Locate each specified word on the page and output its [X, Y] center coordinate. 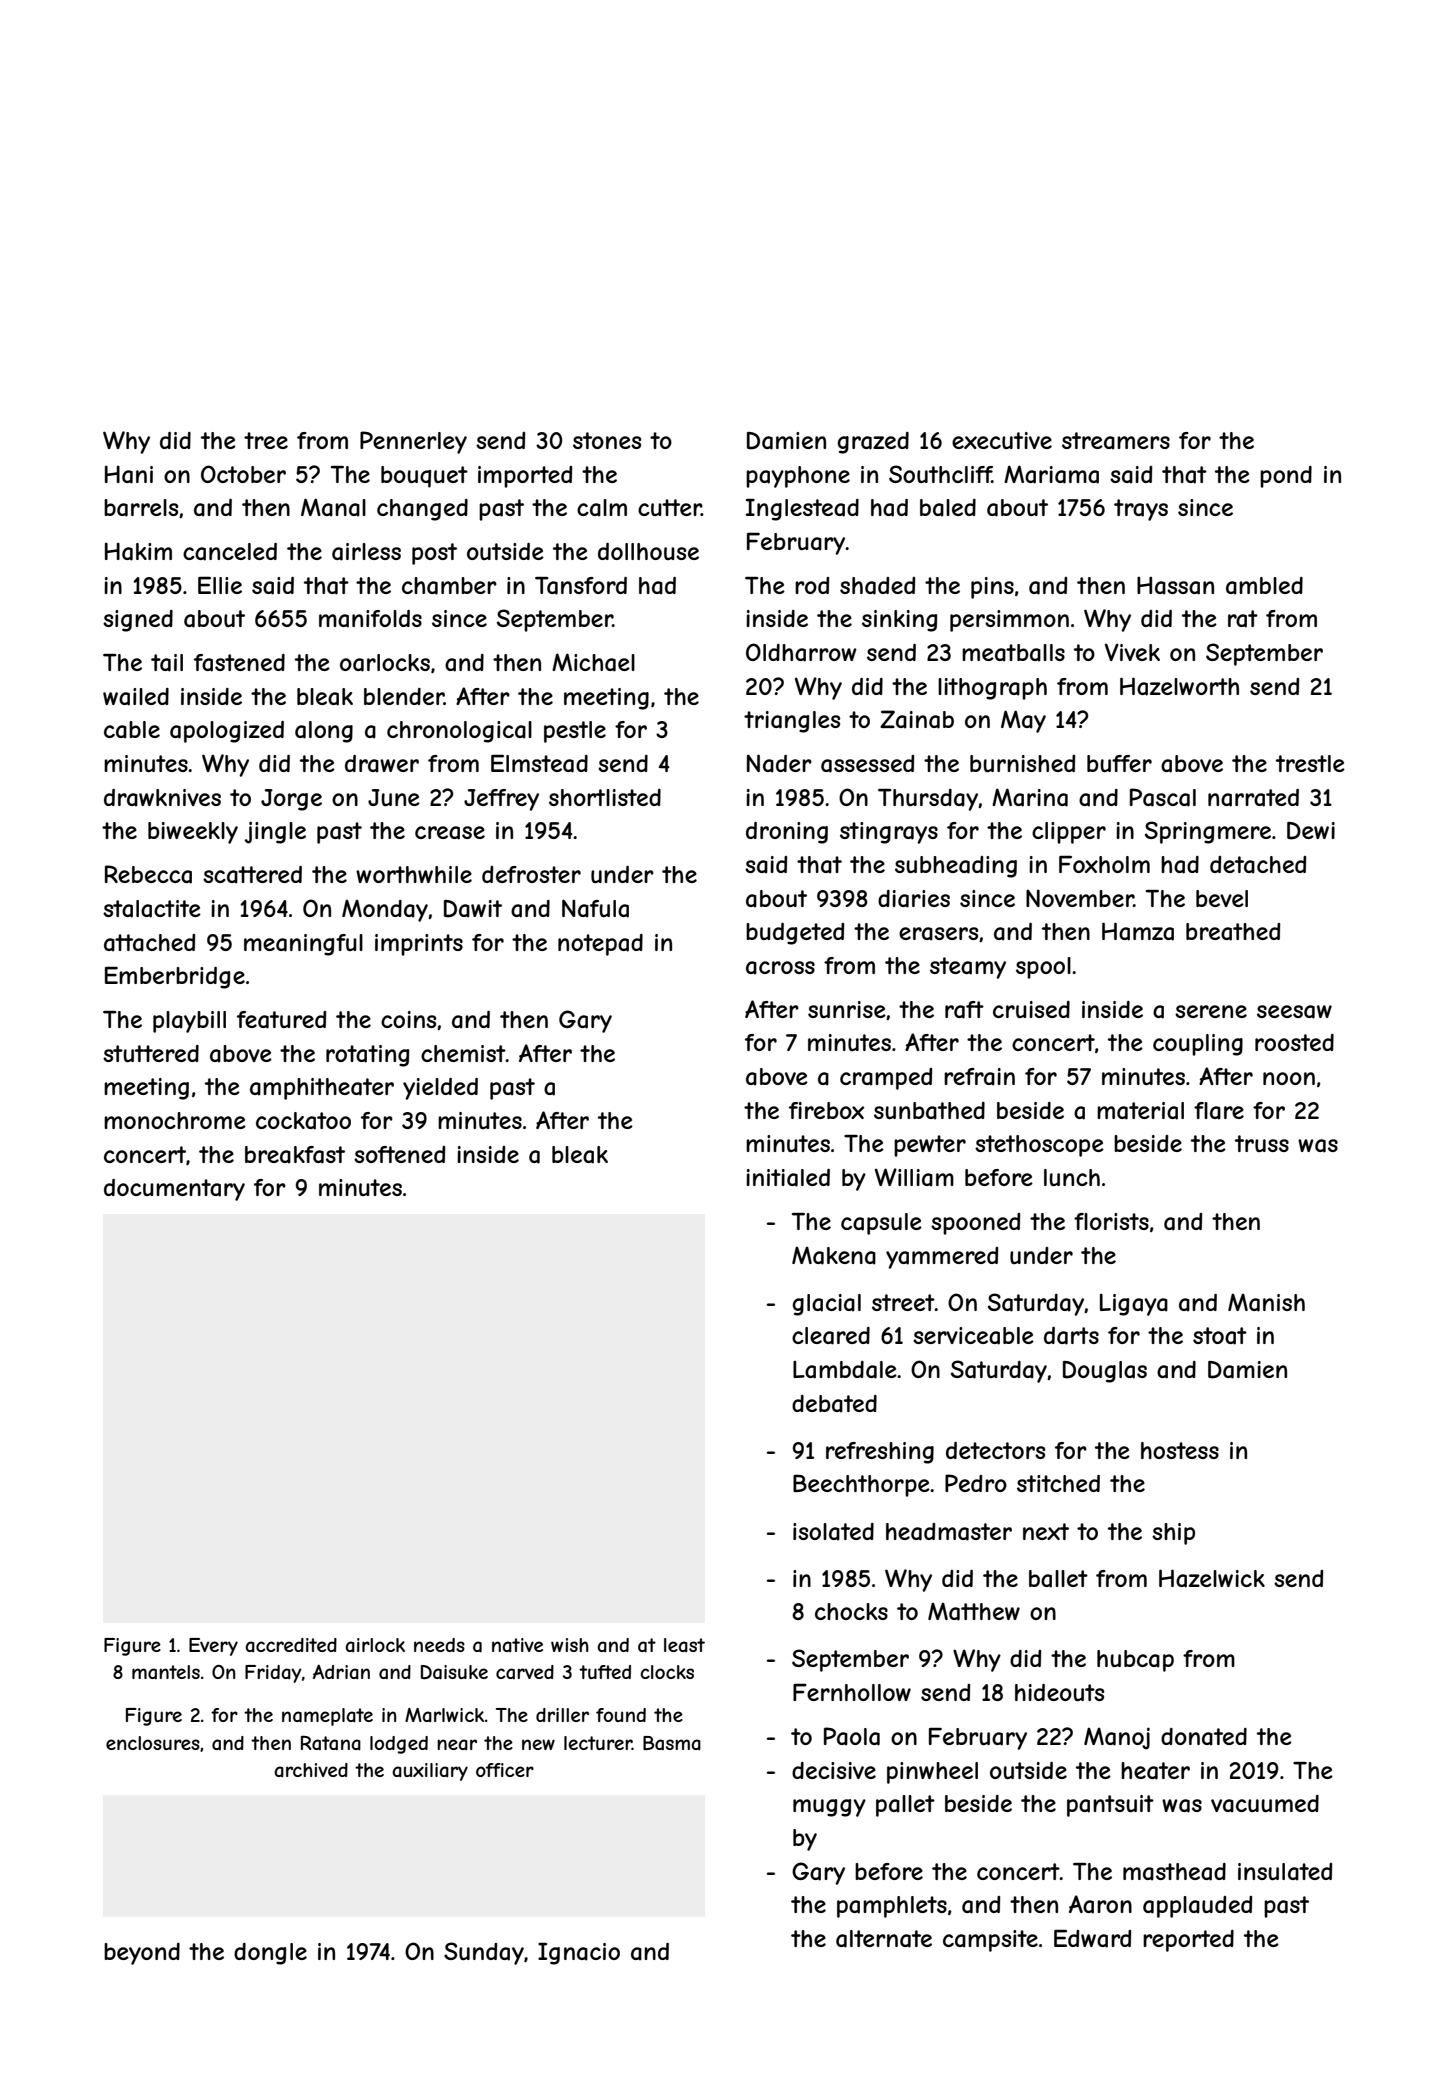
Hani [129, 474]
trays [1141, 510]
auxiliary [430, 1772]
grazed [873, 443]
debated [834, 1404]
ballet [1058, 1579]
